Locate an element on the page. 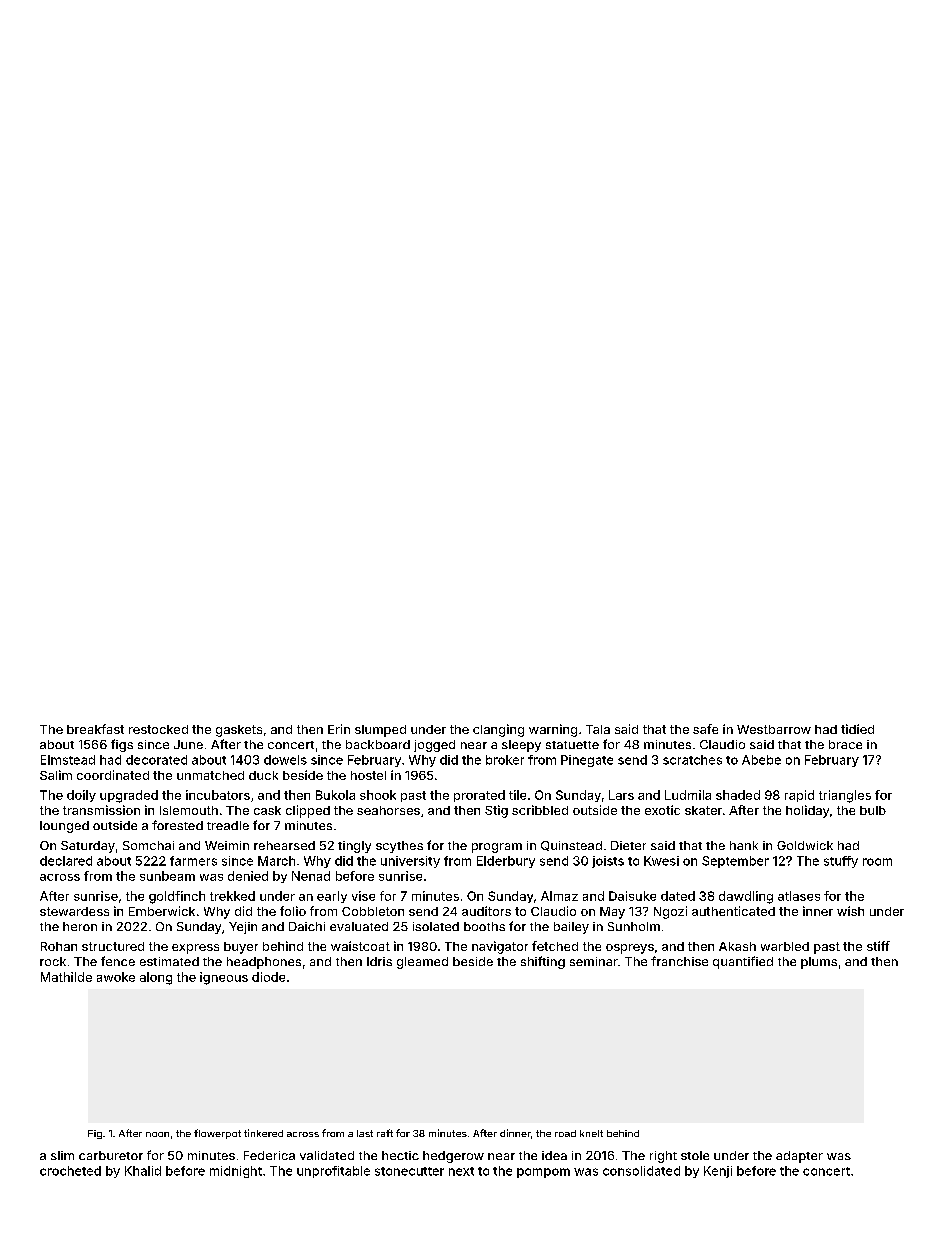 The image size is (952, 1233). university is located at coordinates (410, 862).
